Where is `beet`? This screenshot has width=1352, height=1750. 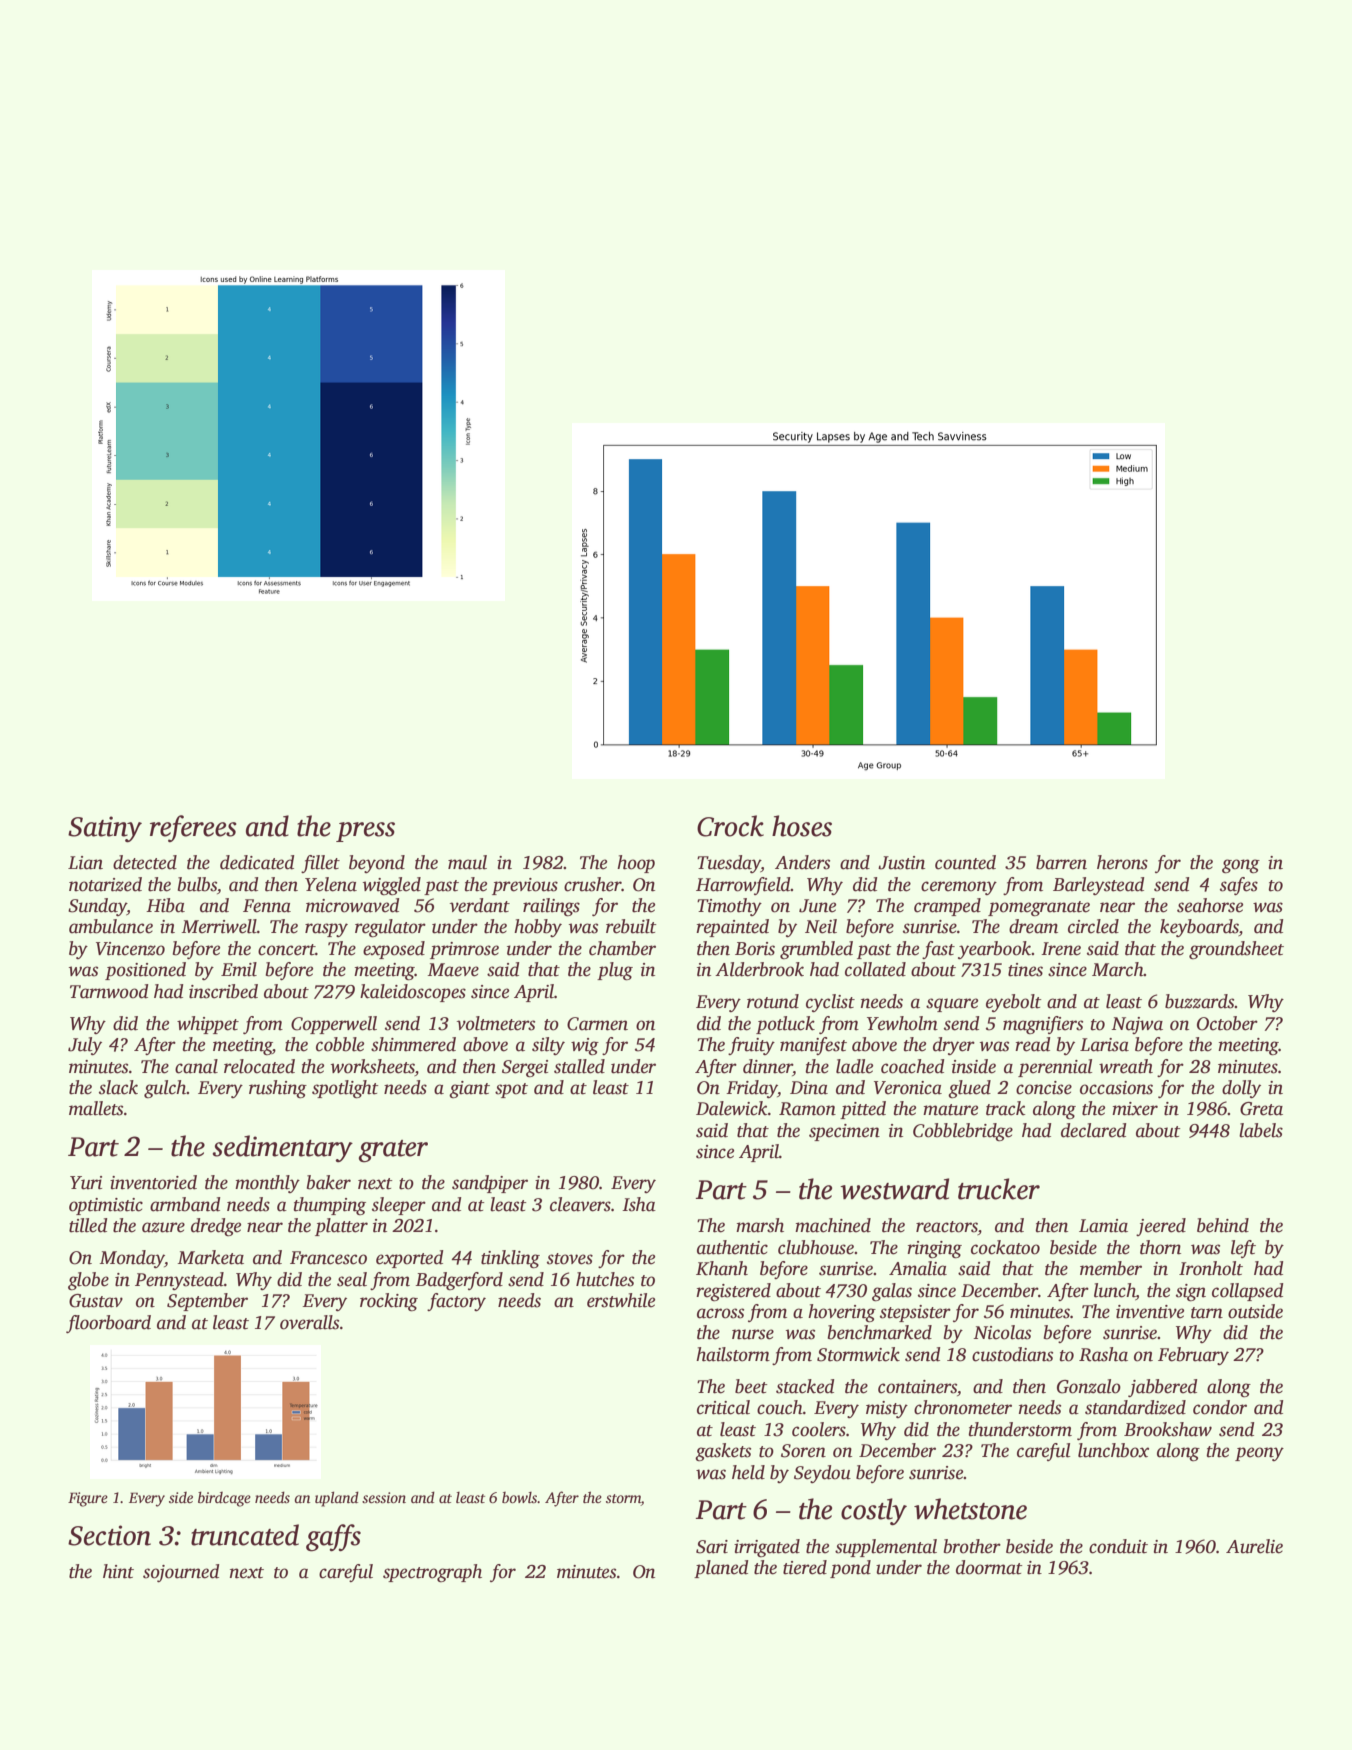
beet is located at coordinates (751, 1386).
